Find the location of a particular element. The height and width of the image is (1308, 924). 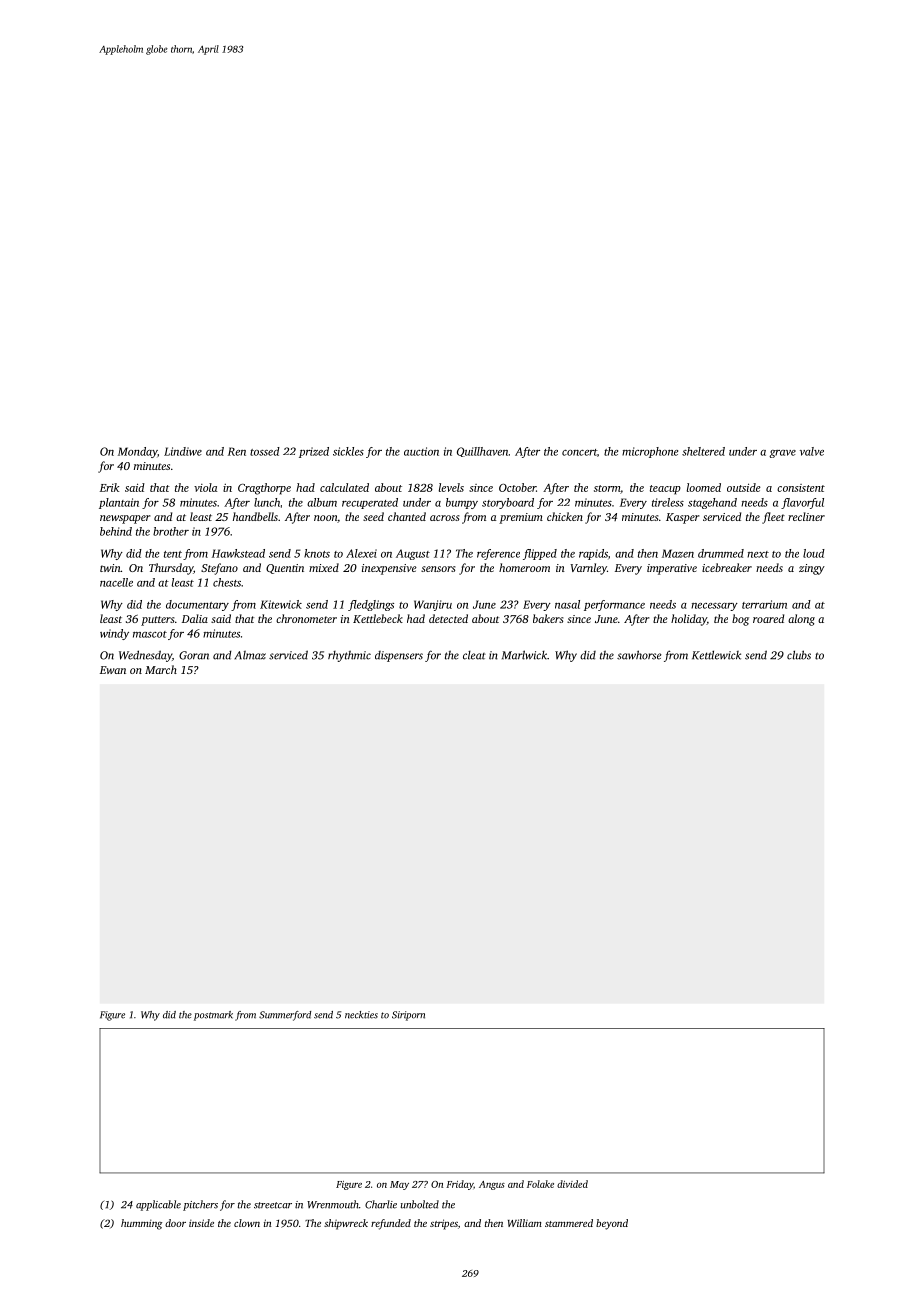

dispensers is located at coordinates (399, 656).
